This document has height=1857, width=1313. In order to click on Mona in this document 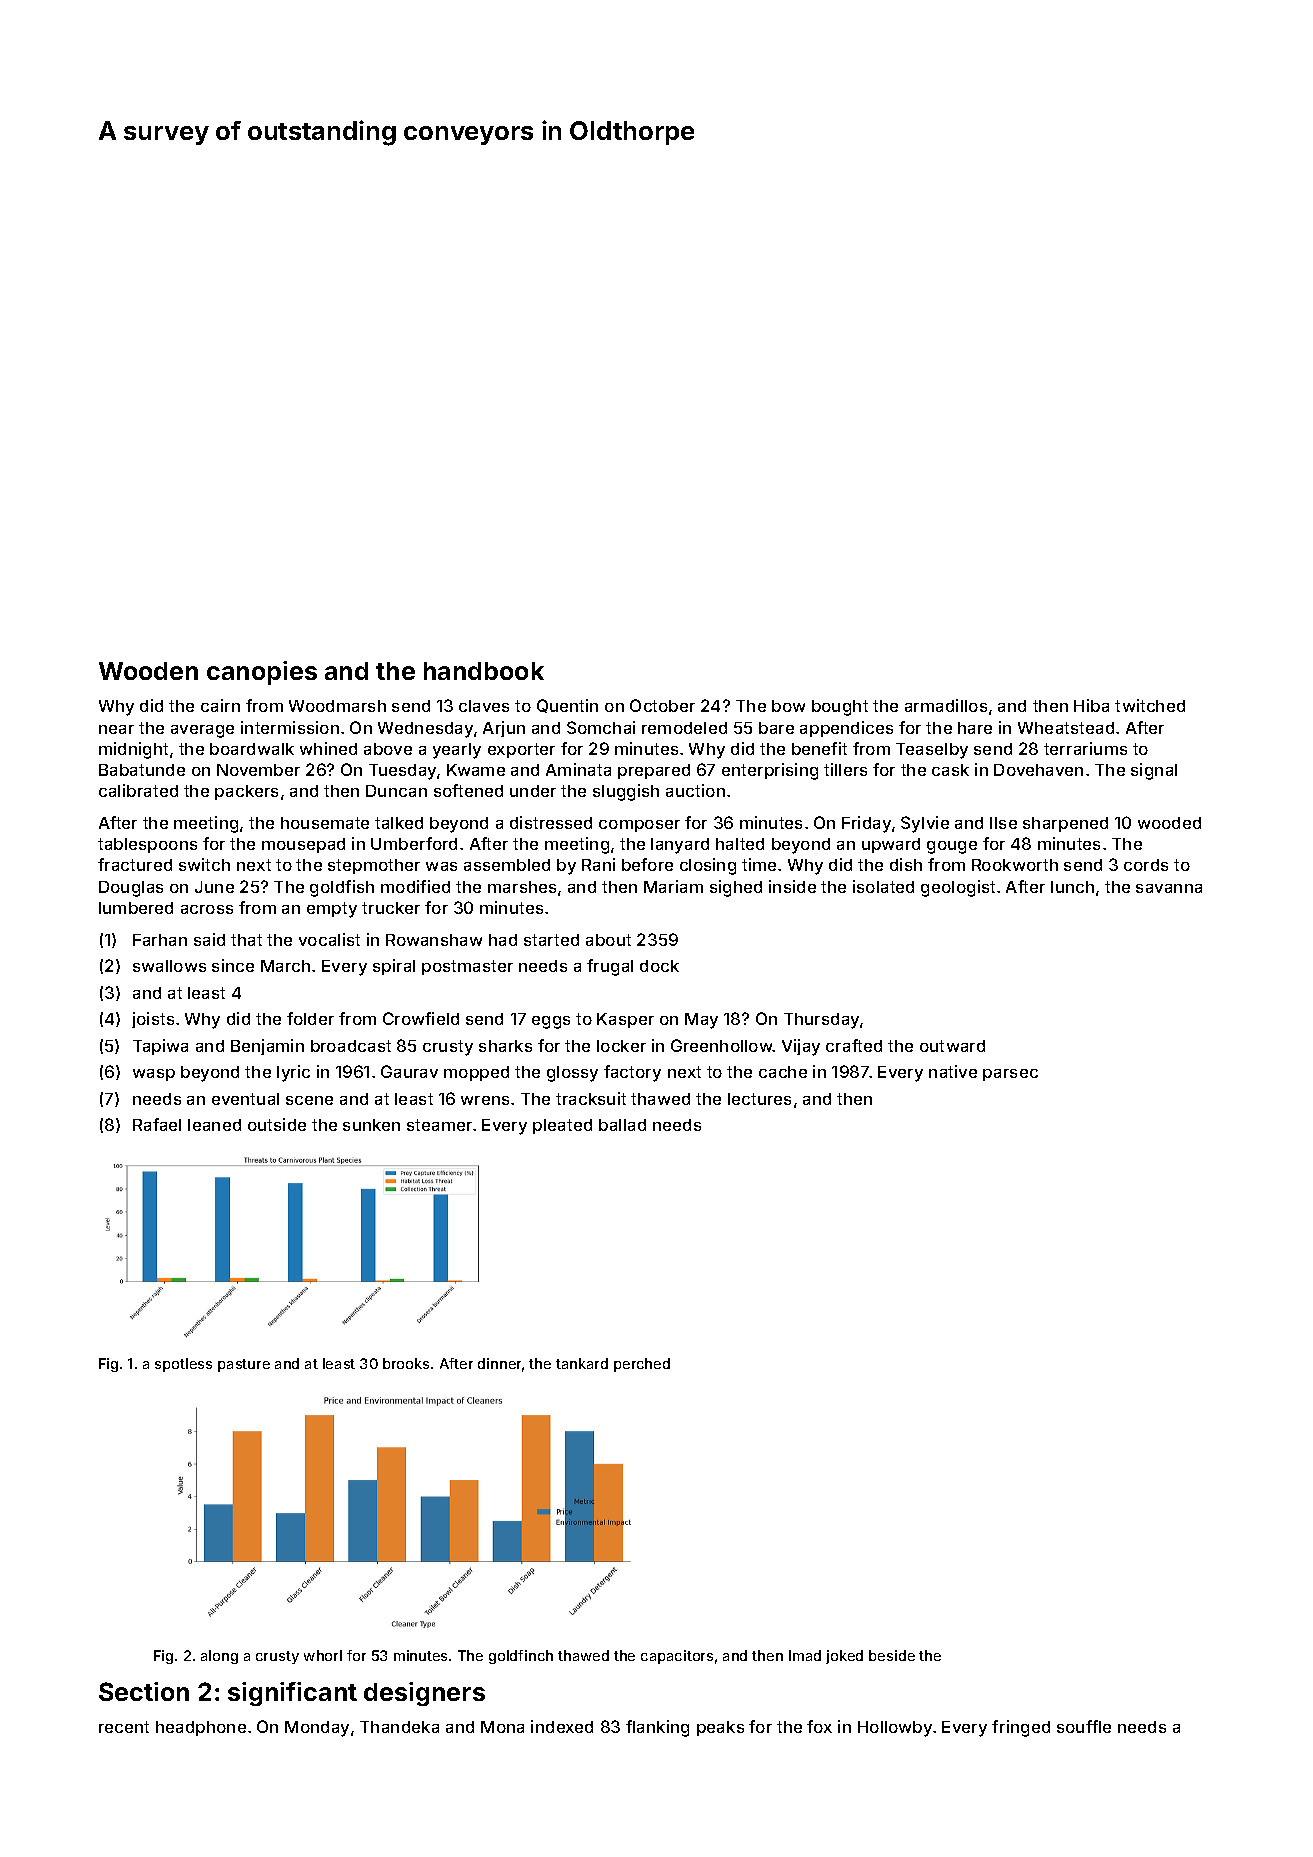, I will do `click(502, 1727)`.
